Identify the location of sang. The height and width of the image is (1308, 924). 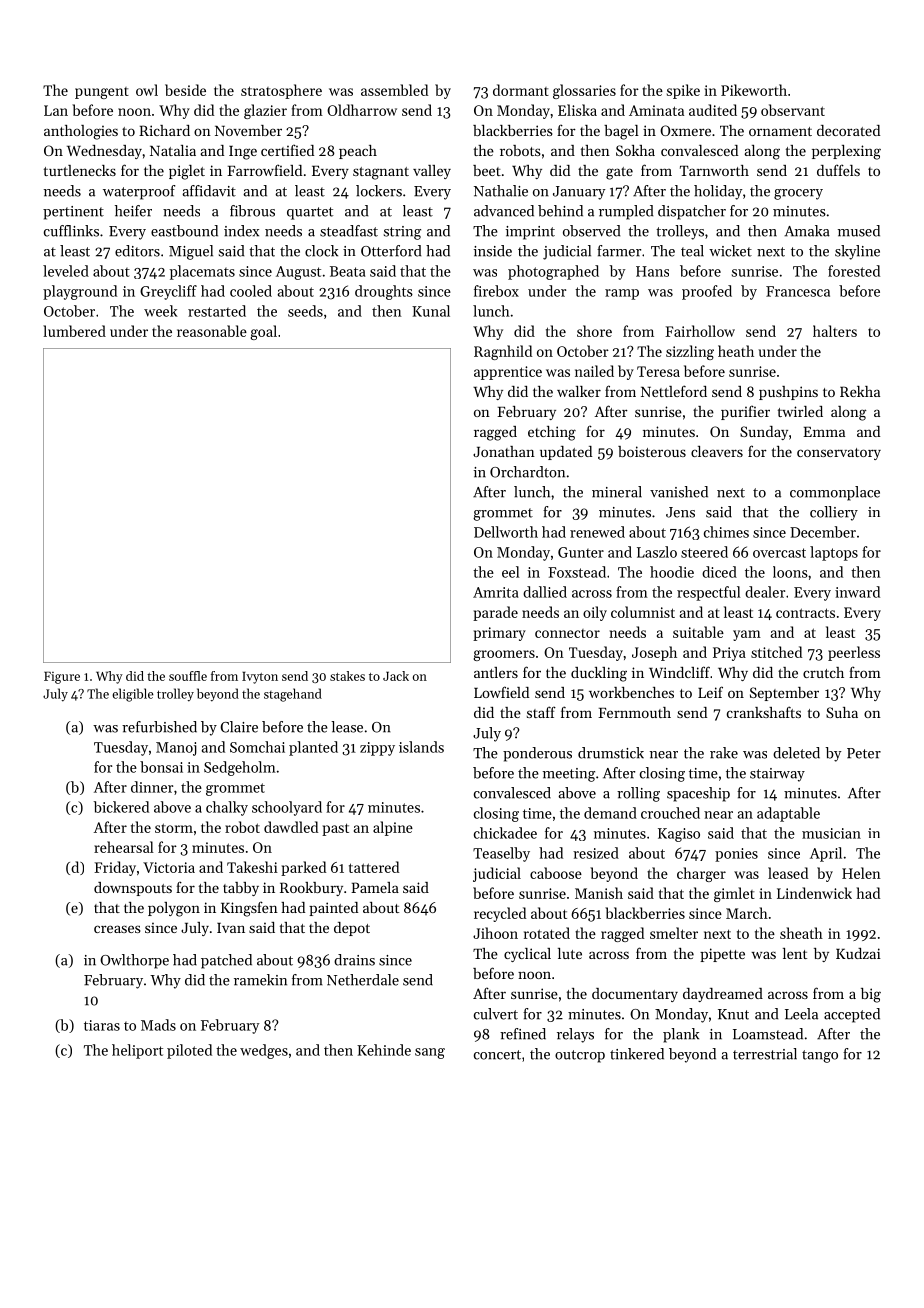
(430, 1053).
